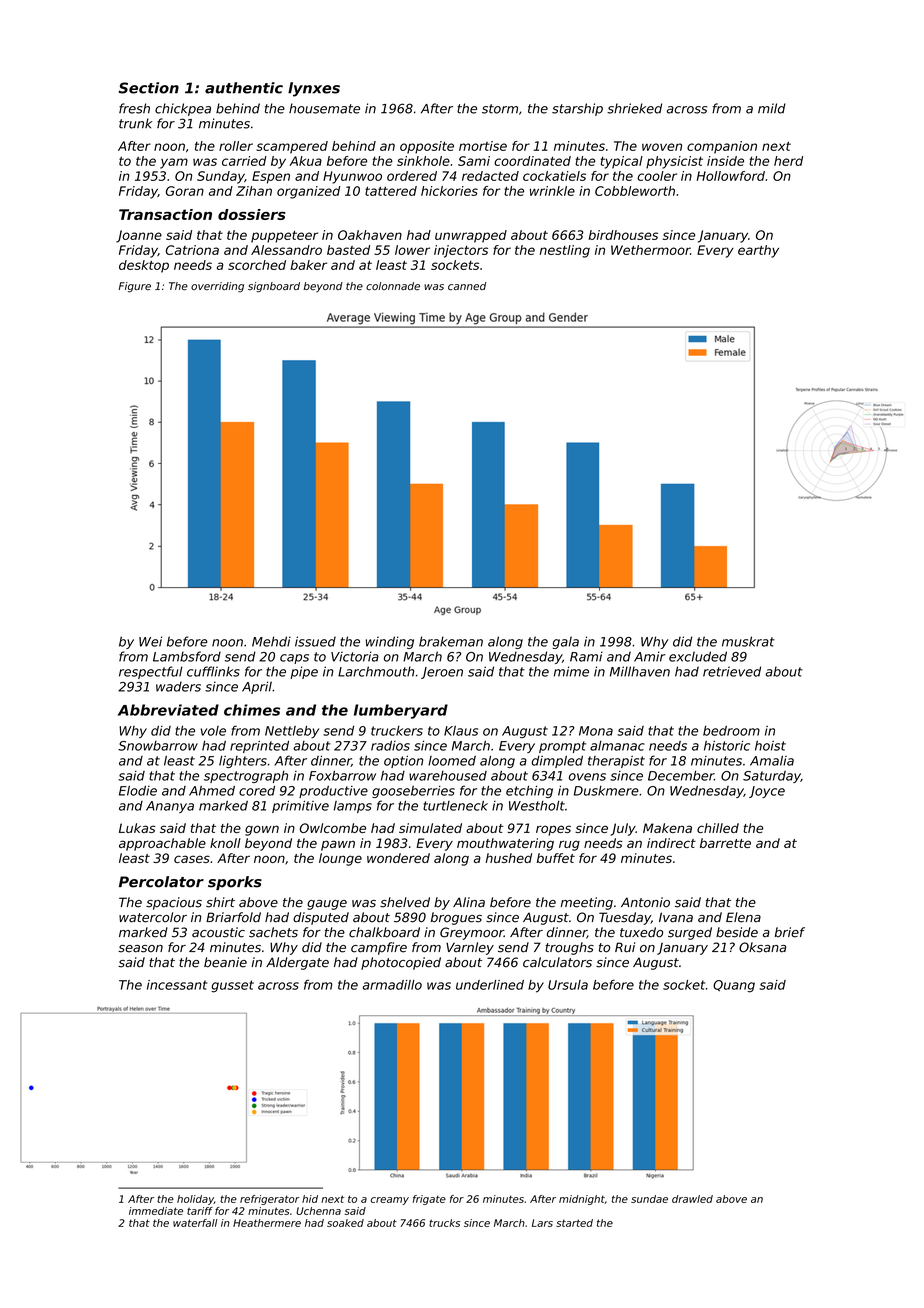  What do you see at coordinates (634, 108) in the screenshot?
I see `shrieked` at bounding box center [634, 108].
